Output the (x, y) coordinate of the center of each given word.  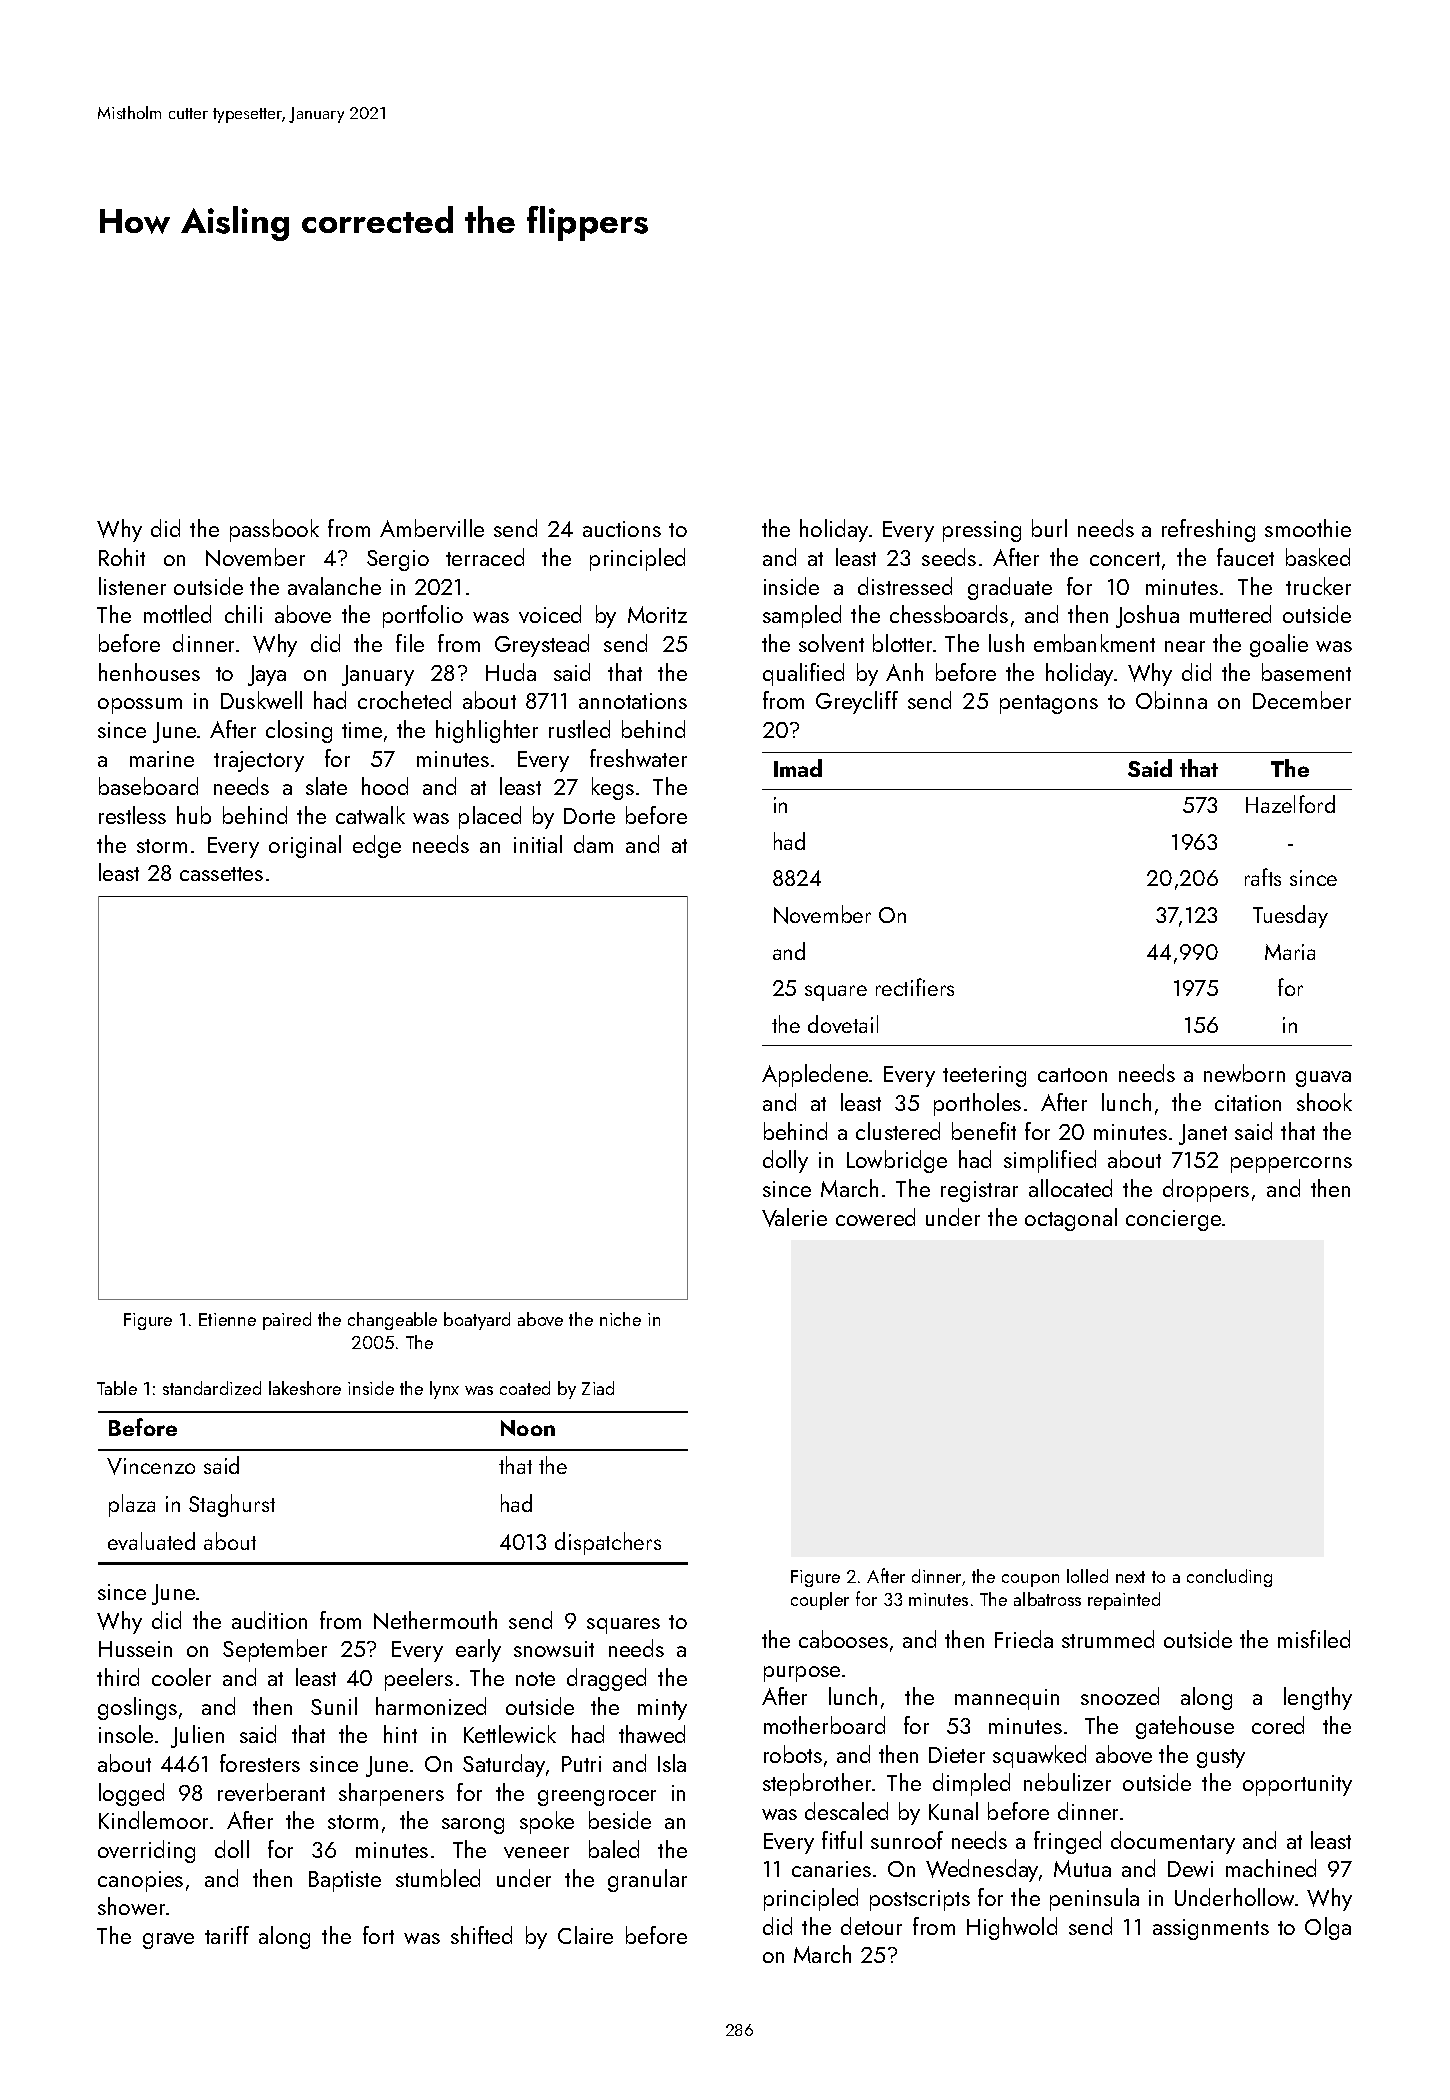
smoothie (1308, 528)
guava (1323, 1079)
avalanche (334, 586)
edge (377, 846)
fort (378, 1935)
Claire (585, 1935)
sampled (802, 616)
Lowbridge (897, 1161)
